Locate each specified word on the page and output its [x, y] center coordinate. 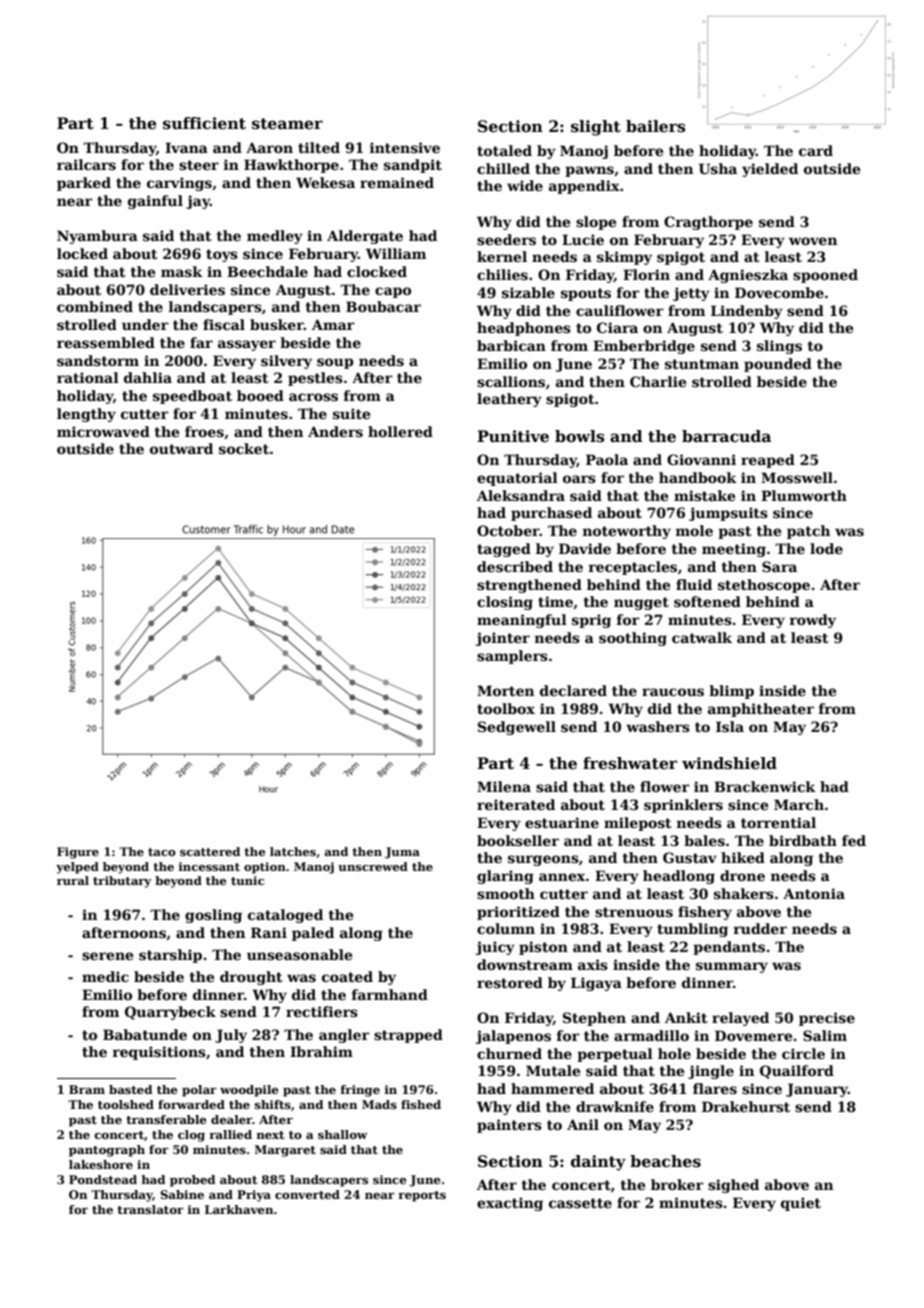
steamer [287, 124]
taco [162, 852]
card [816, 150]
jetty [691, 294]
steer [199, 165]
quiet [801, 1204]
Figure [78, 853]
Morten [505, 690]
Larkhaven [239, 1209]
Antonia [814, 893]
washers [658, 726]
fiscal [224, 324]
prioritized [518, 913]
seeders [506, 239]
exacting [510, 1204]
